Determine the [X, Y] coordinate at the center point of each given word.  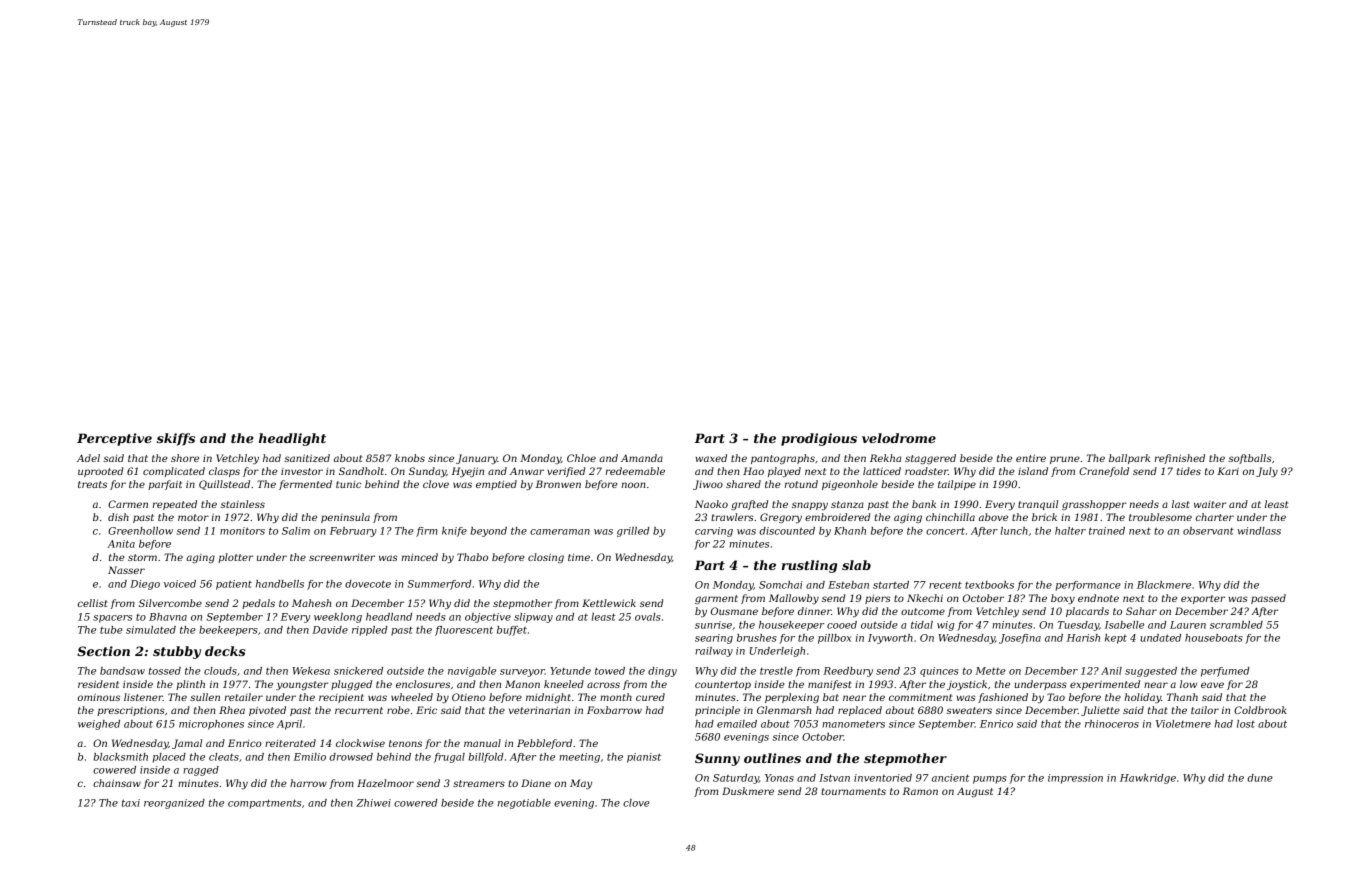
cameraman [560, 532]
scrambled [1236, 625]
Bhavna [168, 617]
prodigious [819, 439]
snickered [358, 671]
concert [945, 531]
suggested [1151, 672]
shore [185, 458]
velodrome [899, 438]
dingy [662, 672]
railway [714, 652]
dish [118, 517]
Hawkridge [1148, 779]
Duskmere [748, 791]
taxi [131, 803]
